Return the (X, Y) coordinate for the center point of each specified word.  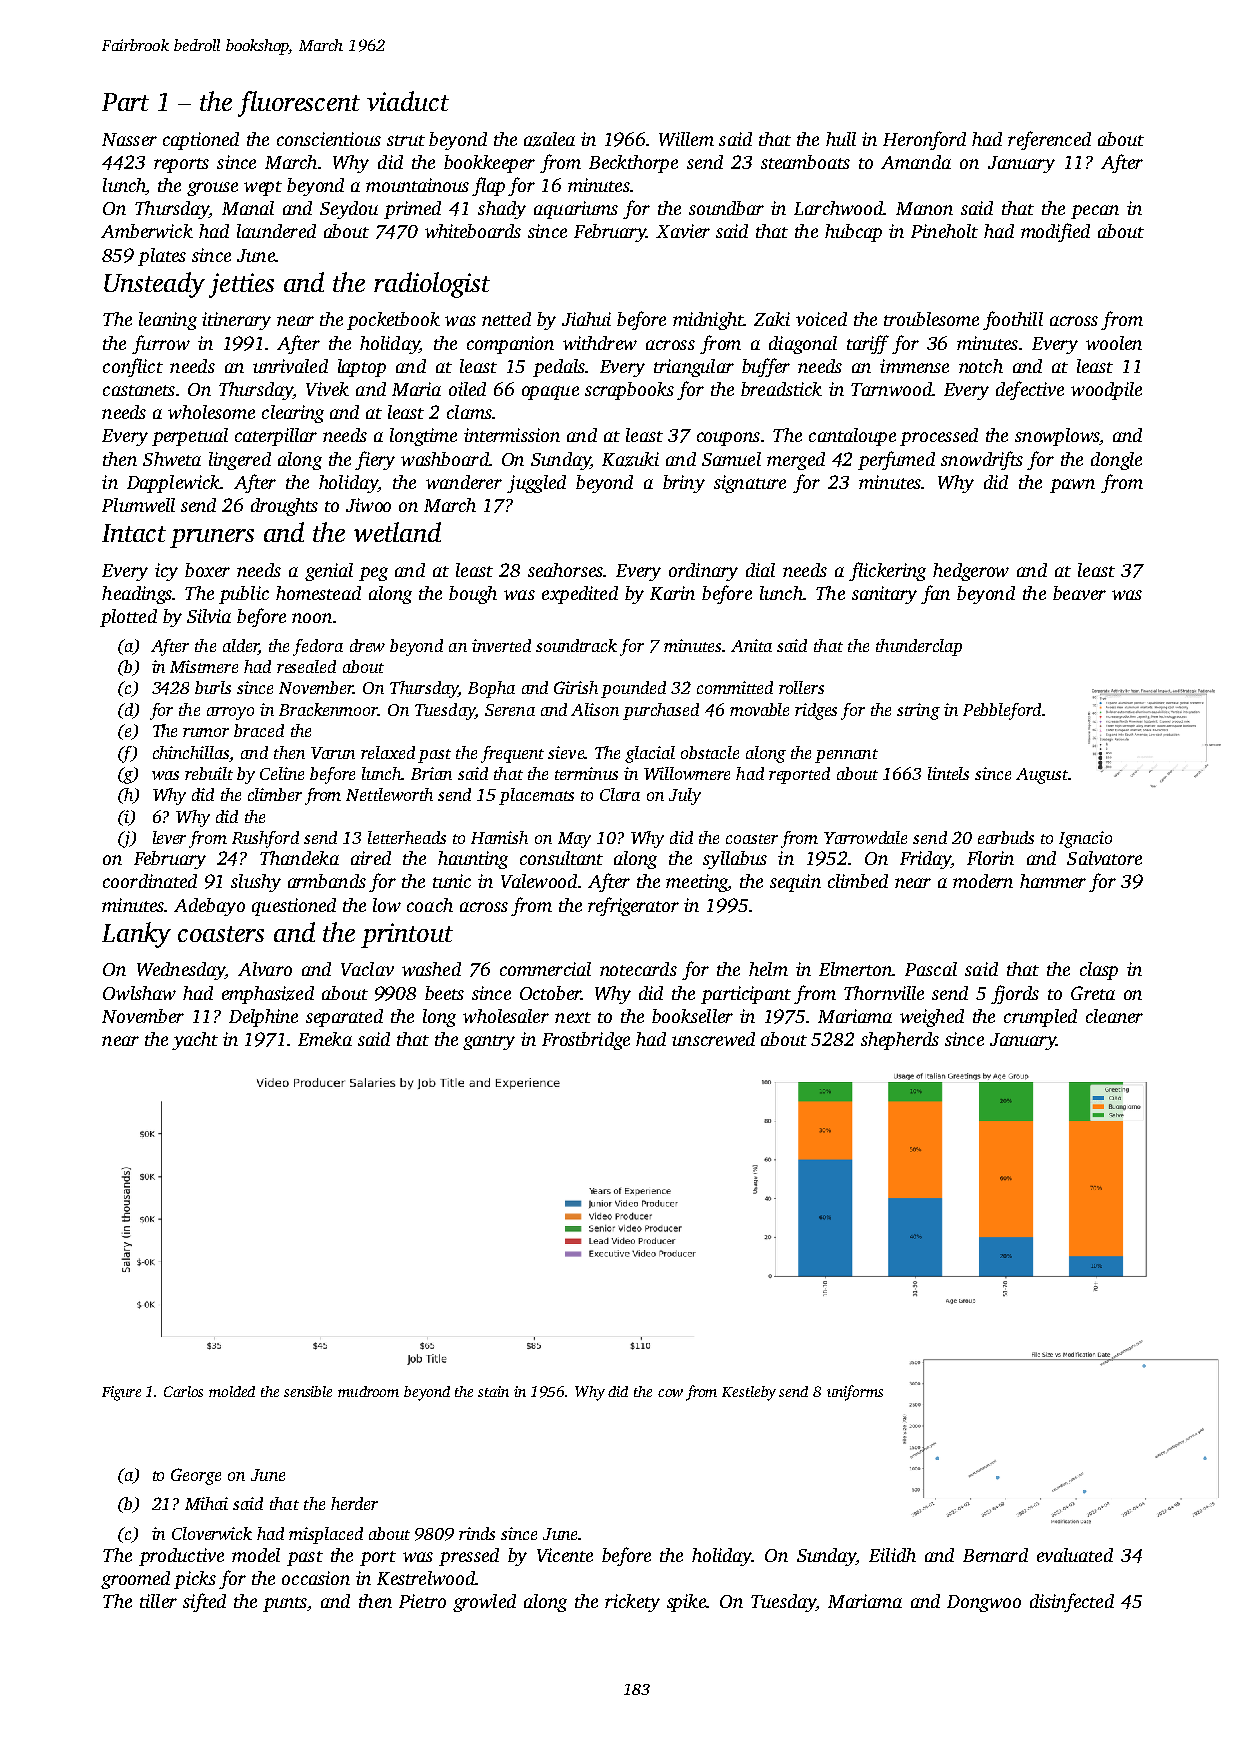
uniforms (855, 1393)
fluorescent (299, 104)
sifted (204, 1602)
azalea (549, 139)
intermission (512, 435)
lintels (948, 773)
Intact (134, 533)
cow (670, 1393)
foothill (1013, 320)
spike (686, 1603)
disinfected (1072, 1602)
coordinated (150, 881)
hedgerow (971, 572)
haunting (473, 860)
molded (232, 1391)
